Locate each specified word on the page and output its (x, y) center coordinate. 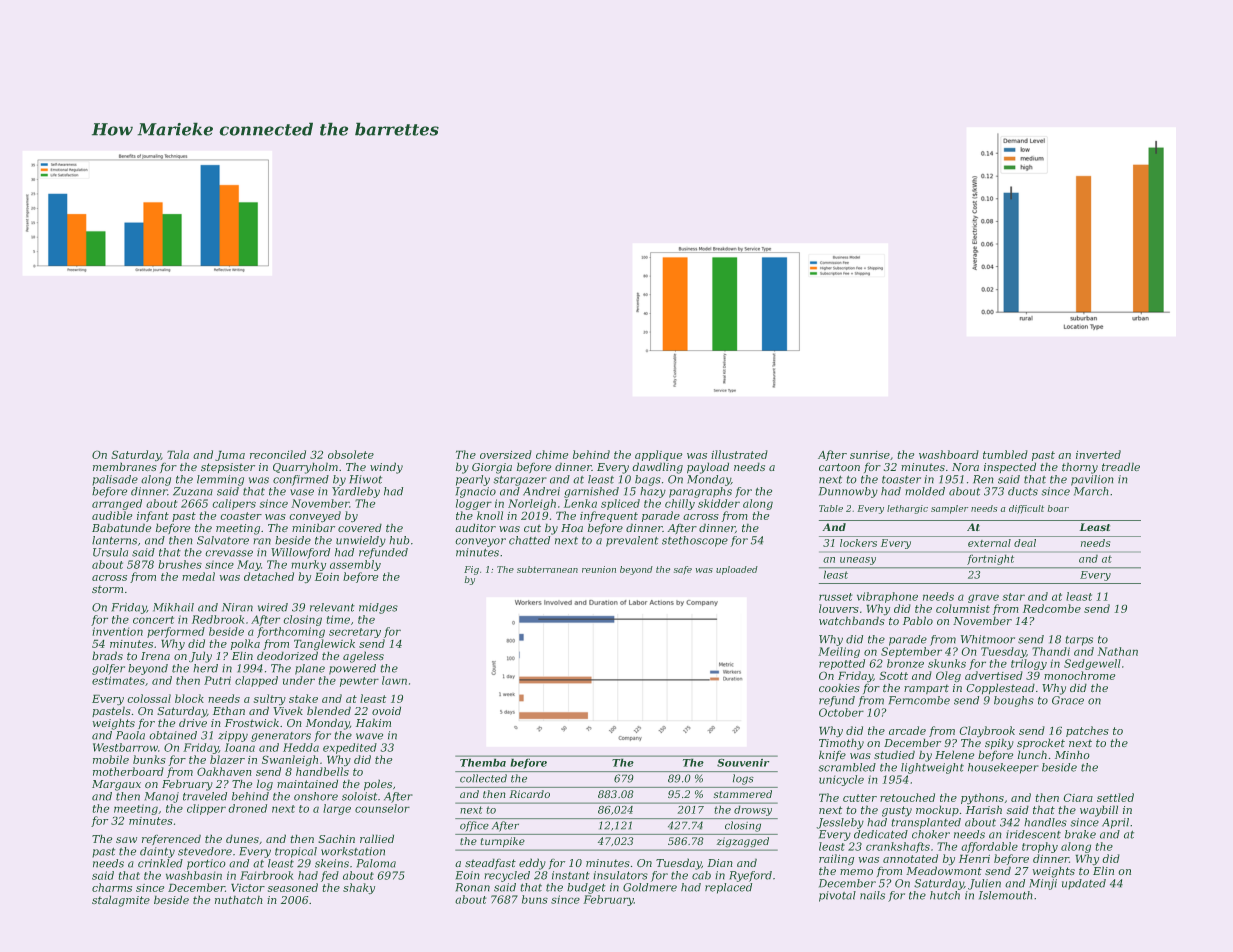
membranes (125, 467)
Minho (1072, 754)
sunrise (870, 455)
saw (126, 840)
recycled (507, 876)
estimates (118, 680)
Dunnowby (848, 492)
